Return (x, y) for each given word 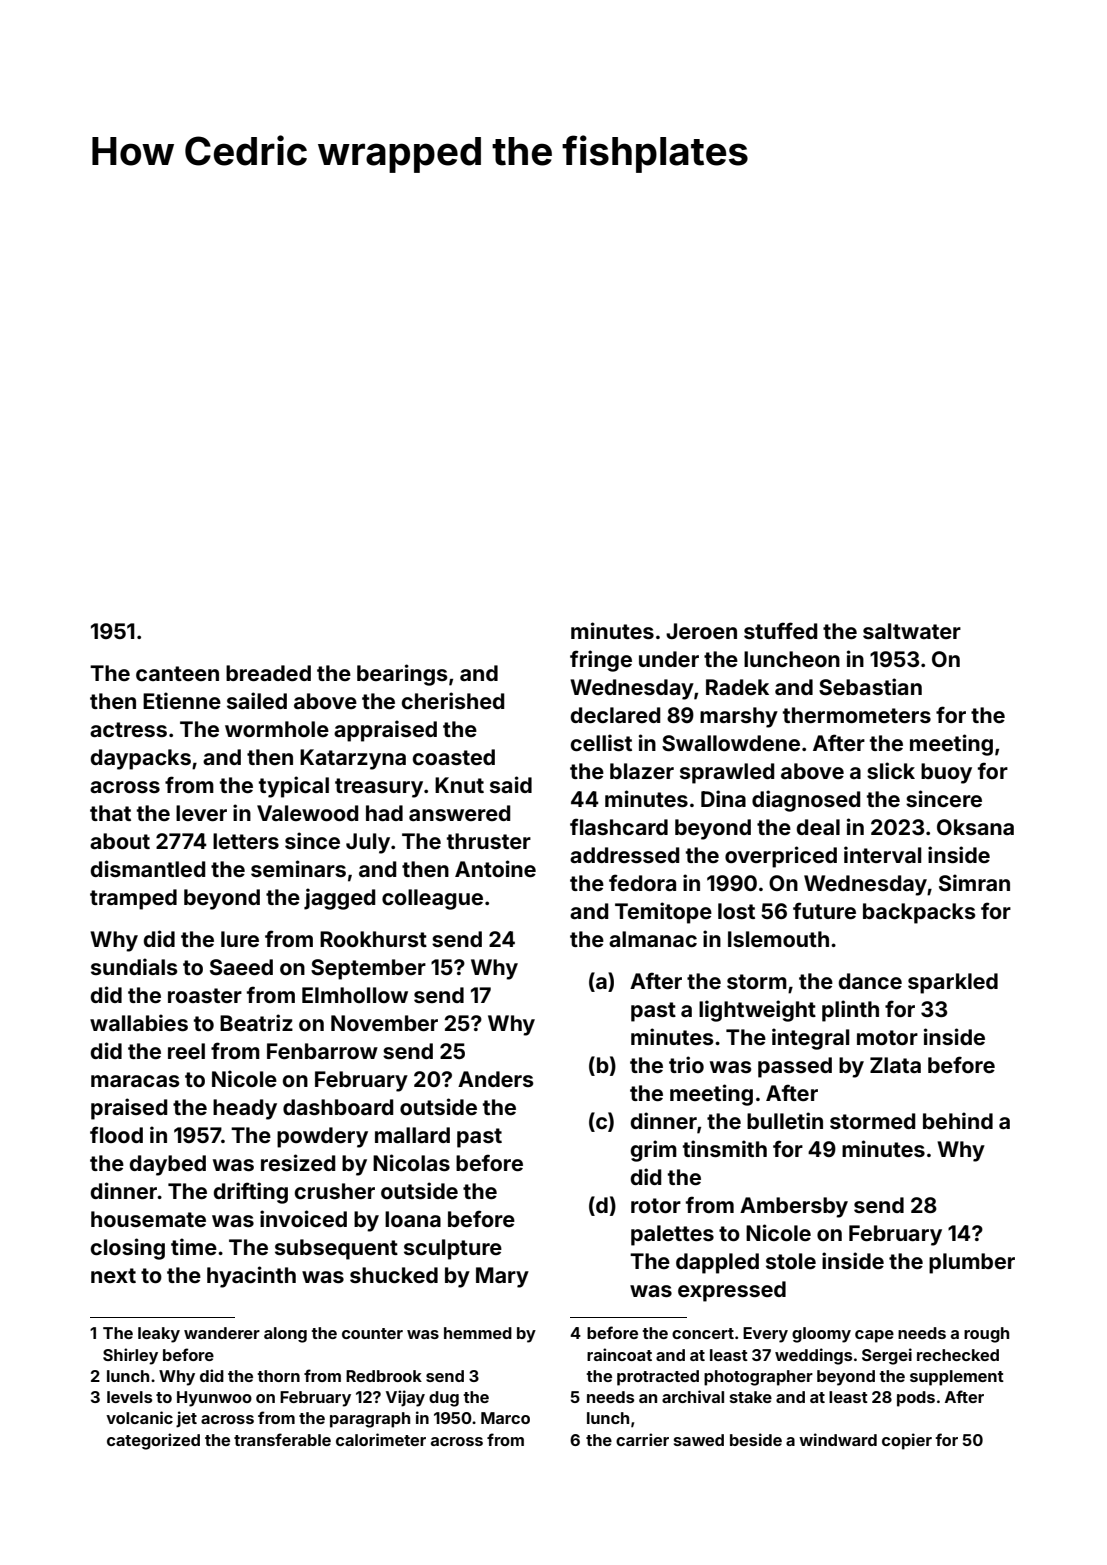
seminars (298, 868)
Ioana (413, 1219)
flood (116, 1134)
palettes (672, 1235)
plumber (972, 1263)
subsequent (336, 1249)
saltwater (912, 631)
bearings (402, 675)
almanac (653, 939)
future (824, 910)
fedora (642, 882)
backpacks (919, 913)
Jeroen (701, 631)
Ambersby (794, 1207)
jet (186, 1419)
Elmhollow (355, 995)
